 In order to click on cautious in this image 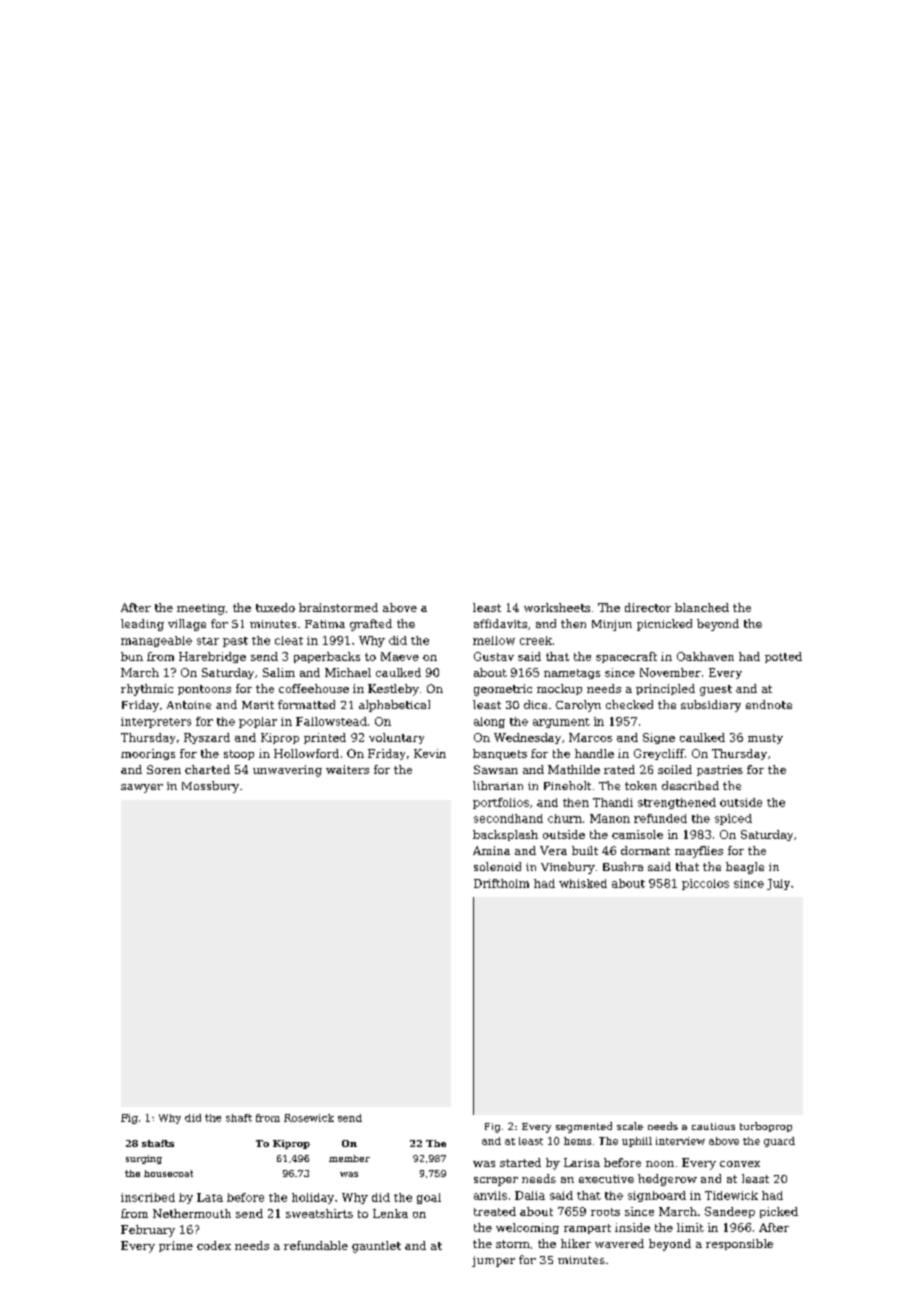, I will do `click(713, 1126)`.
